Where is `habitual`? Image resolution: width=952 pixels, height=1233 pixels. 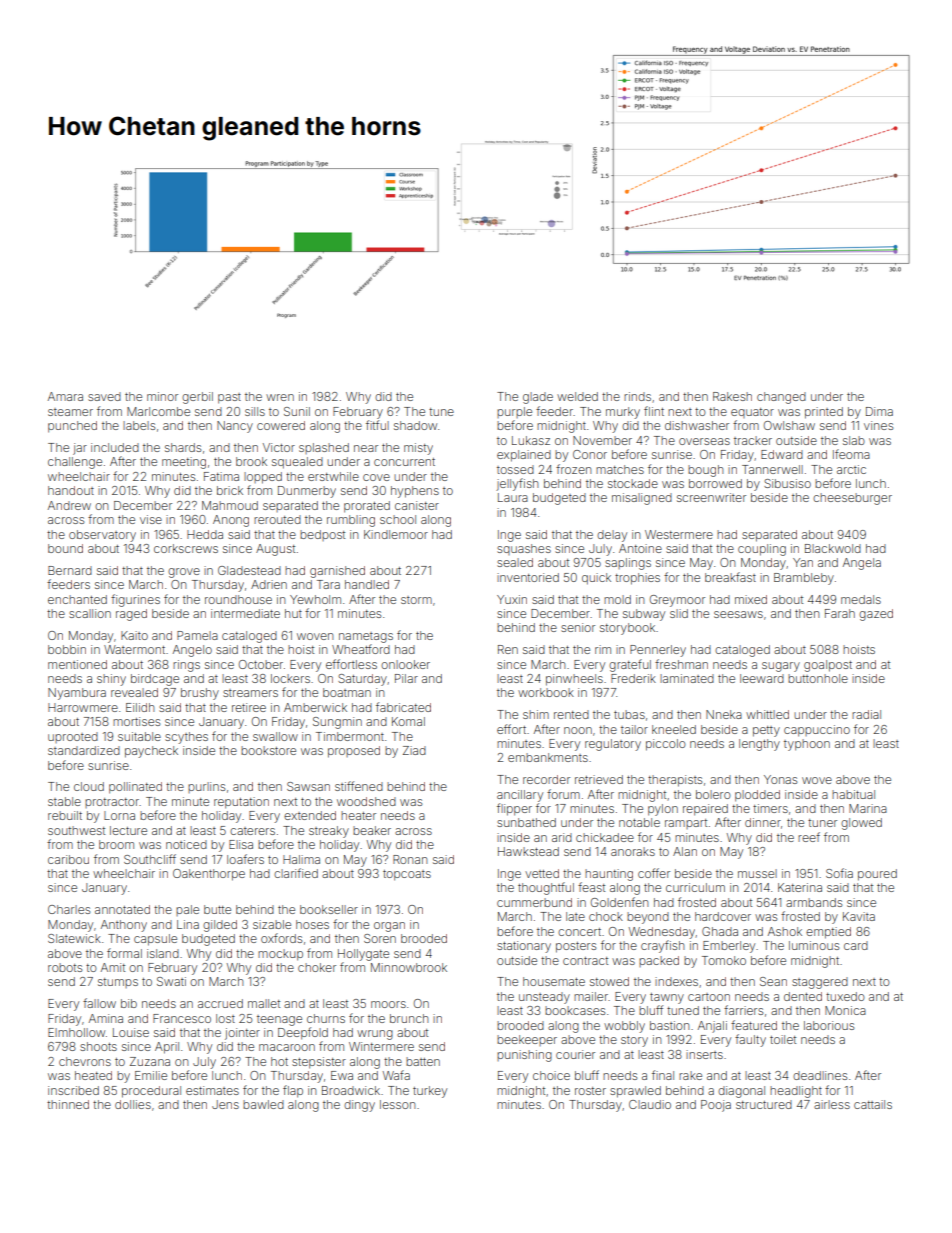
habitual is located at coordinates (853, 794).
